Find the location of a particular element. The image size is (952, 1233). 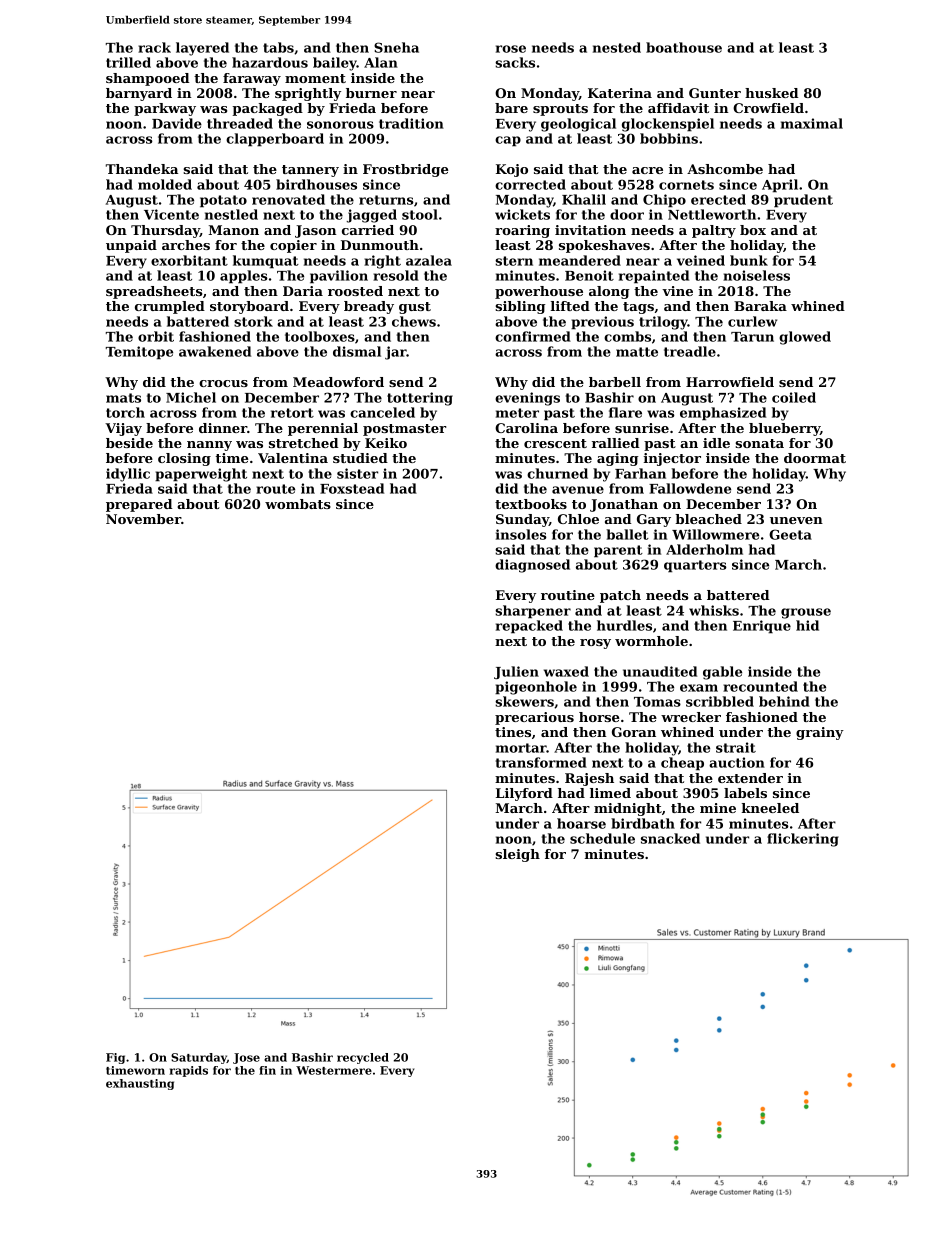

crocus is located at coordinates (223, 383).
